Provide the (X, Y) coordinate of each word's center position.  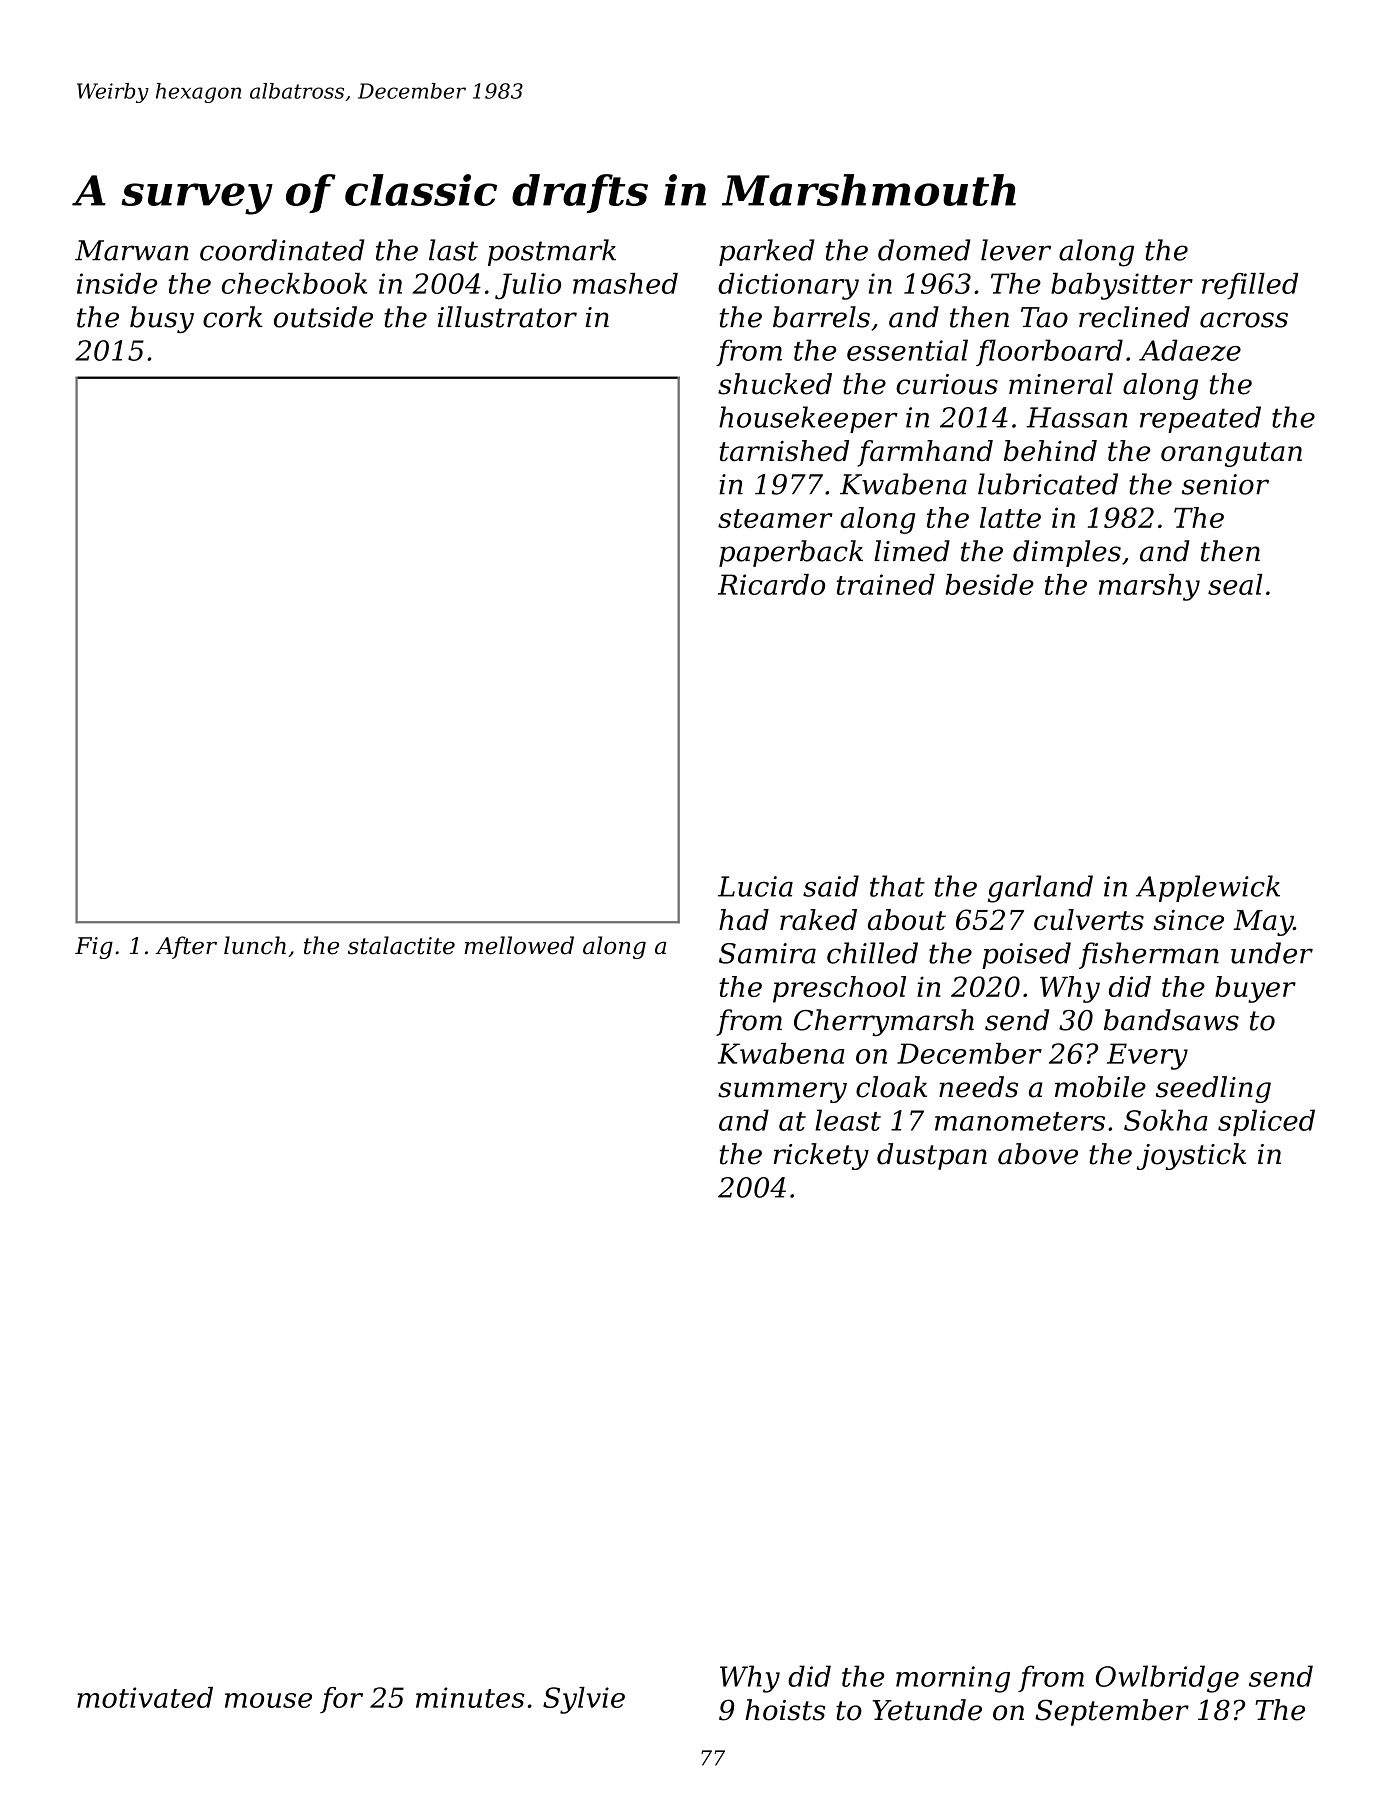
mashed (625, 283)
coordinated (282, 250)
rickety (821, 1156)
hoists (785, 1710)
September (1112, 1712)
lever (1016, 250)
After (186, 947)
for (341, 1700)
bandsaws (1171, 1020)
